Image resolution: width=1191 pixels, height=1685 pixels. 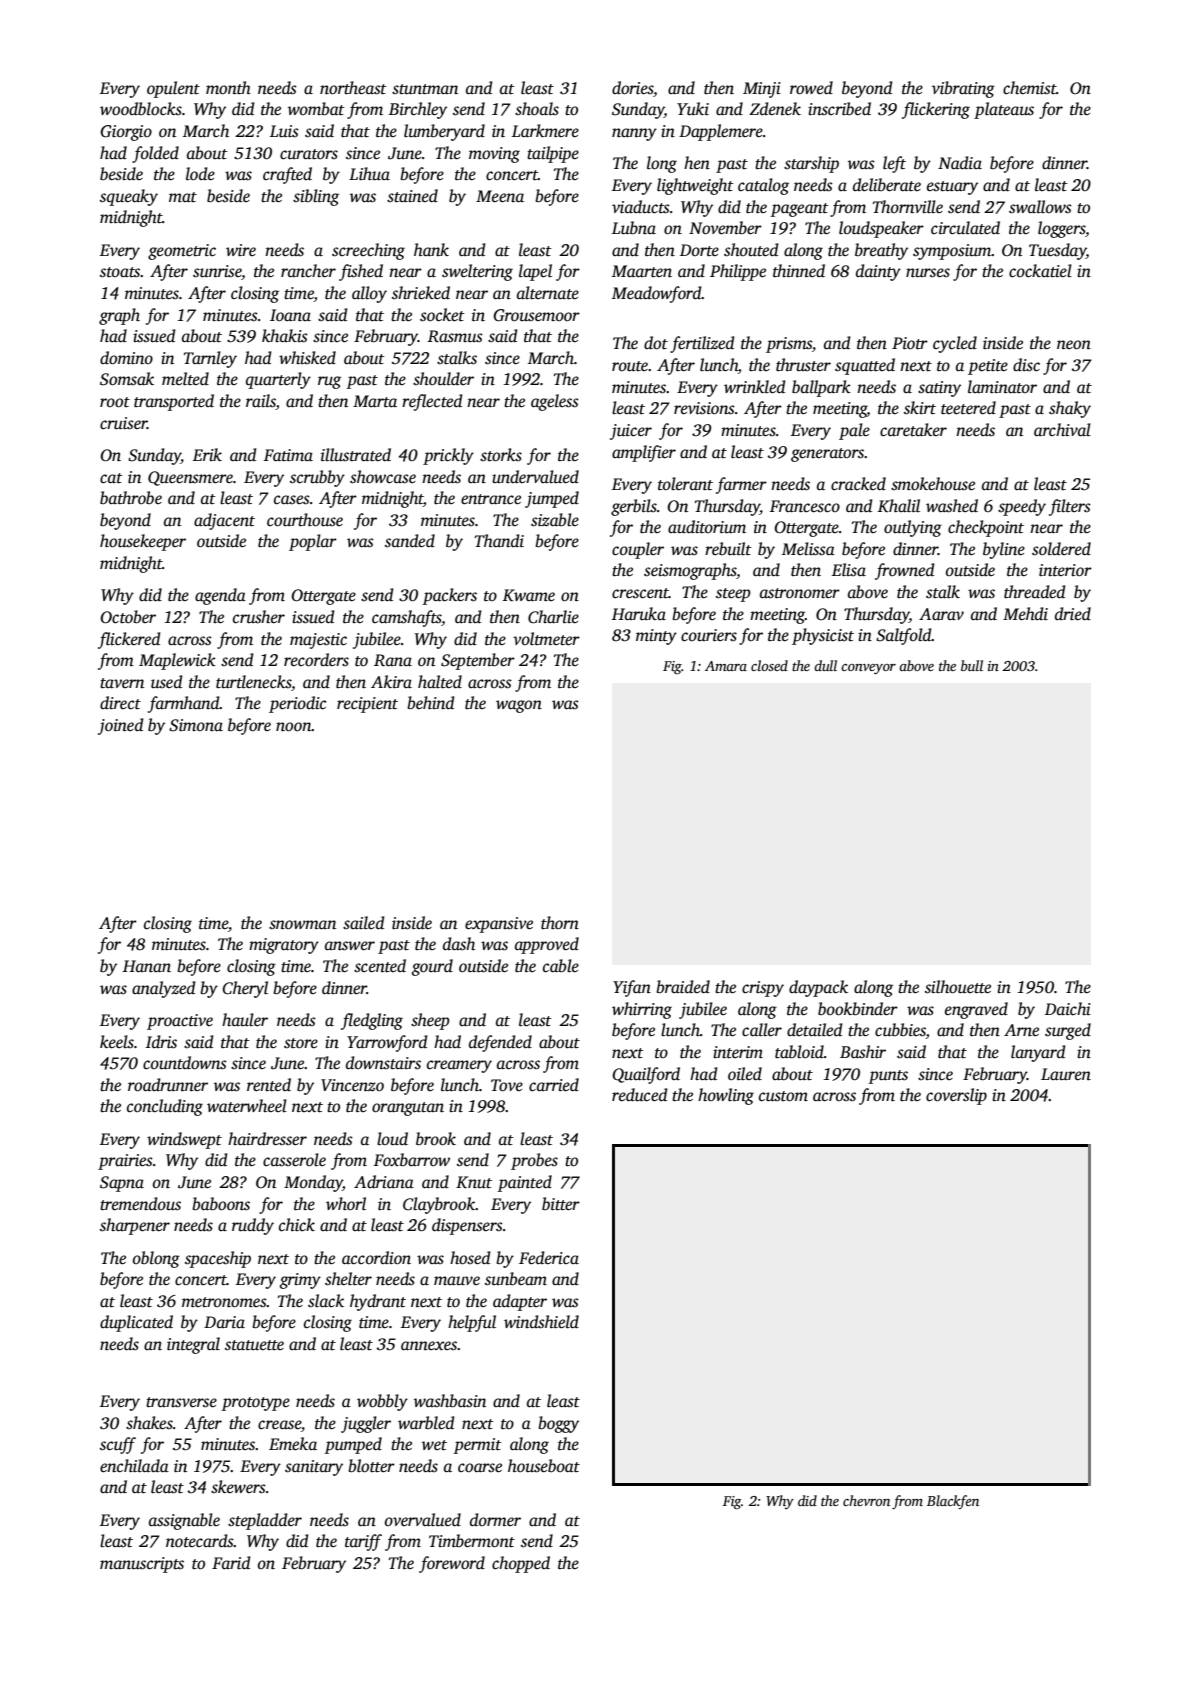 What do you see at coordinates (561, 1204) in the document?
I see `bitter` at bounding box center [561, 1204].
